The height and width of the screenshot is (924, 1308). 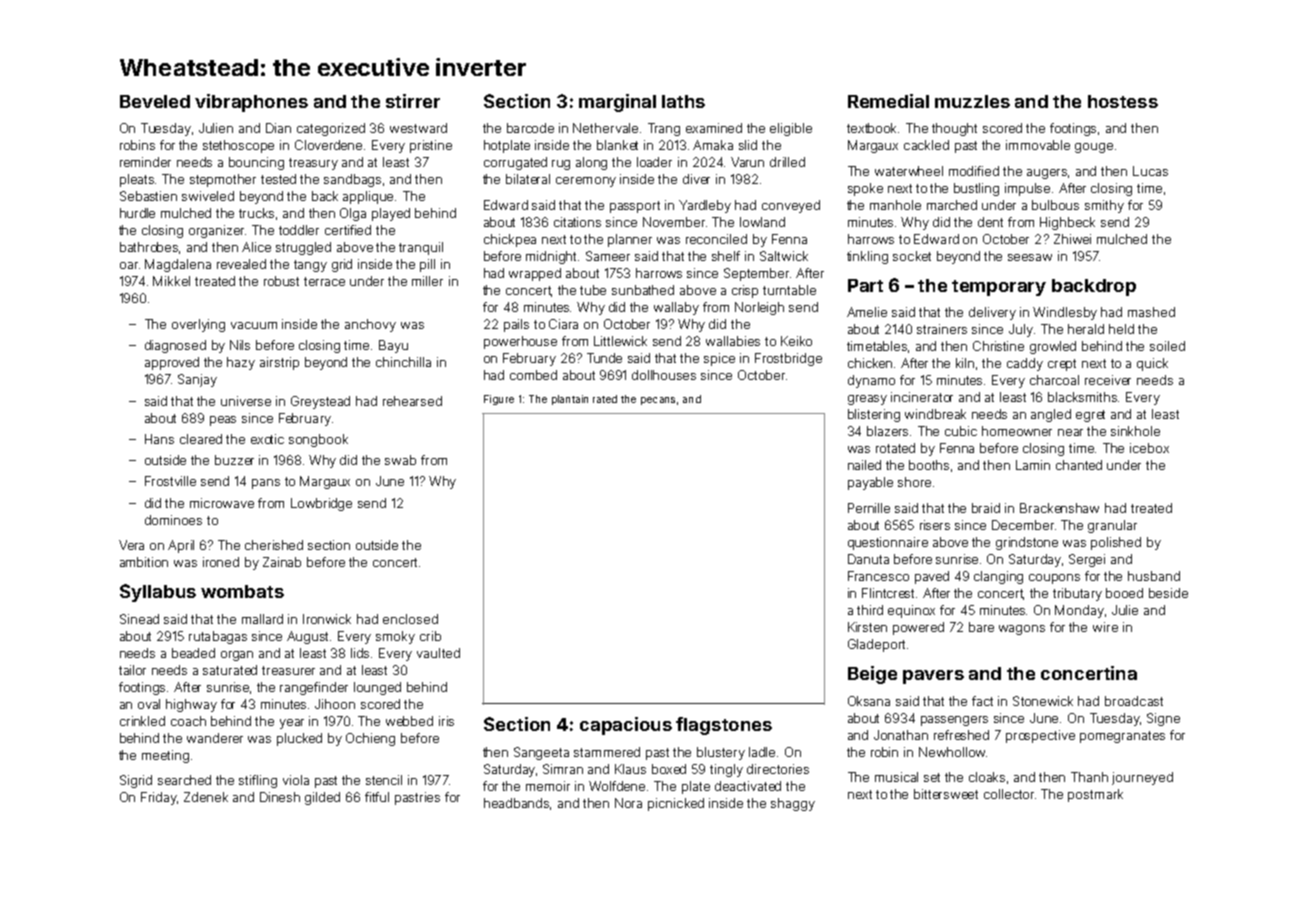 What do you see at coordinates (1105, 627) in the screenshot?
I see `wire` at bounding box center [1105, 627].
